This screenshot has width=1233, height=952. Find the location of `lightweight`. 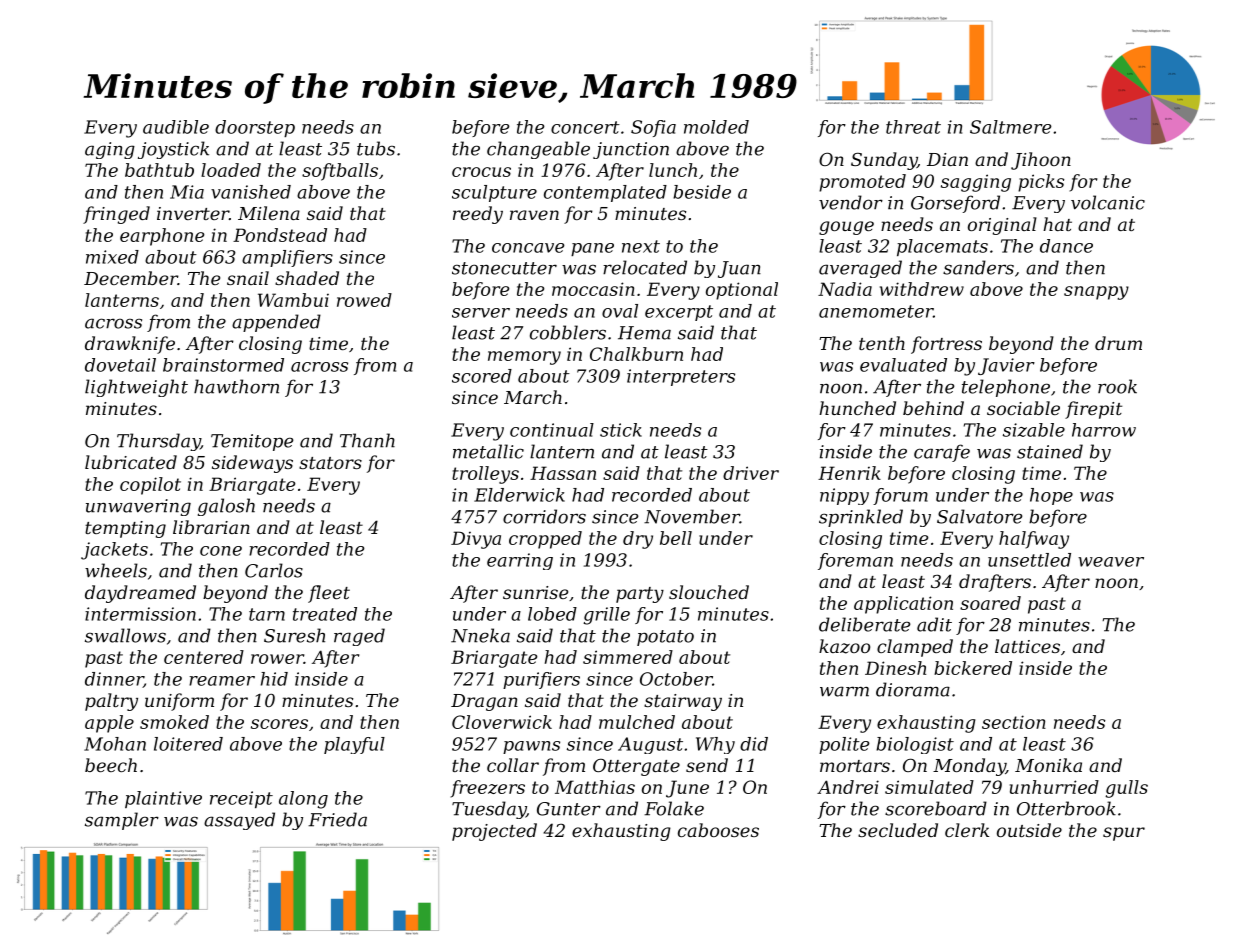

lightweight is located at coordinates (136, 388).
